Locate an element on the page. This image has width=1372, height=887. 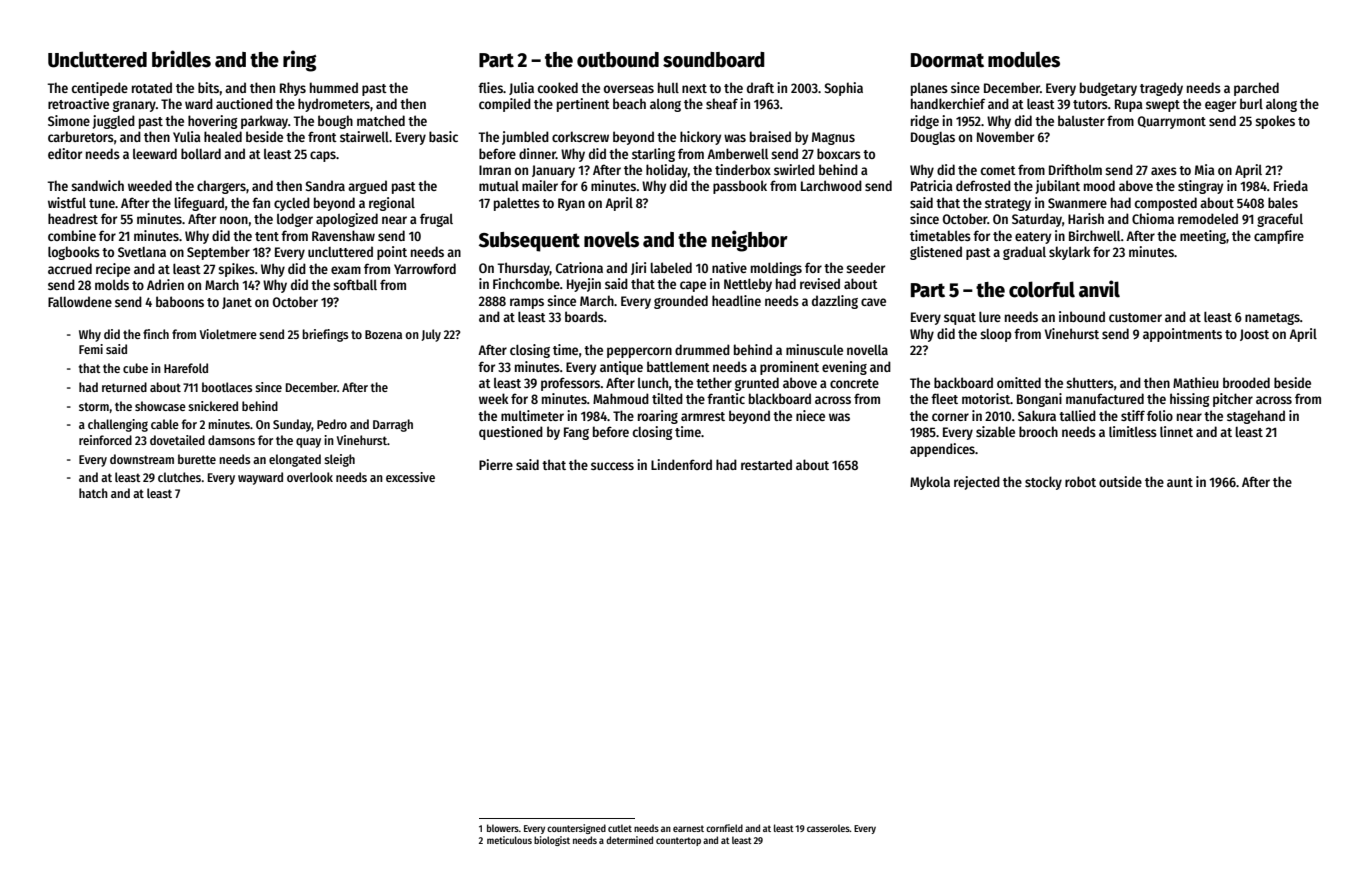
hatch is located at coordinates (93, 493).
